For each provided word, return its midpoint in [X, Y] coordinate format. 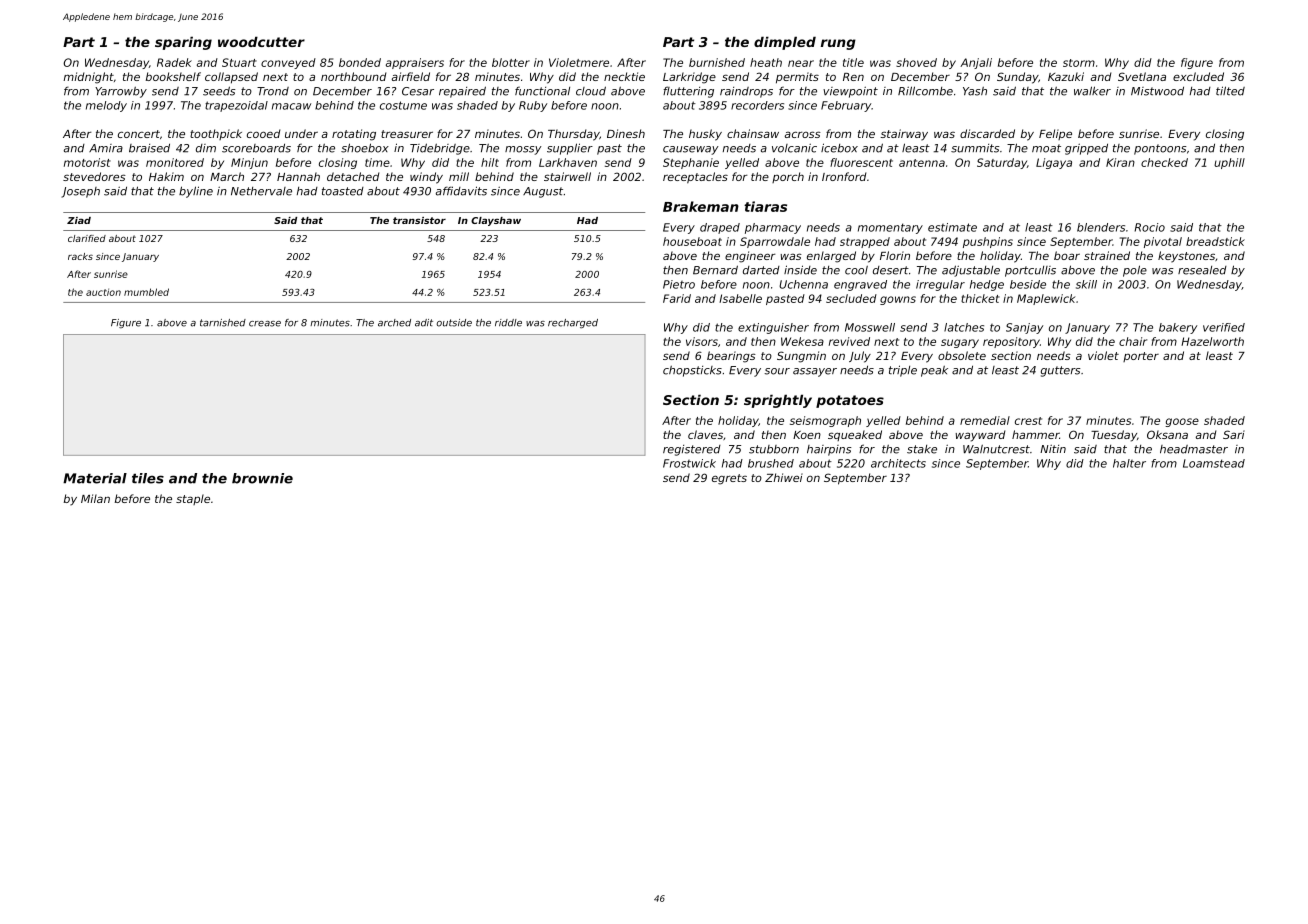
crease [265, 324]
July [860, 357]
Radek [174, 62]
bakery [1178, 328]
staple [193, 499]
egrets [729, 479]
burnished [717, 62]
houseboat [692, 241]
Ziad [79, 220]
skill [1086, 284]
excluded [1198, 76]
